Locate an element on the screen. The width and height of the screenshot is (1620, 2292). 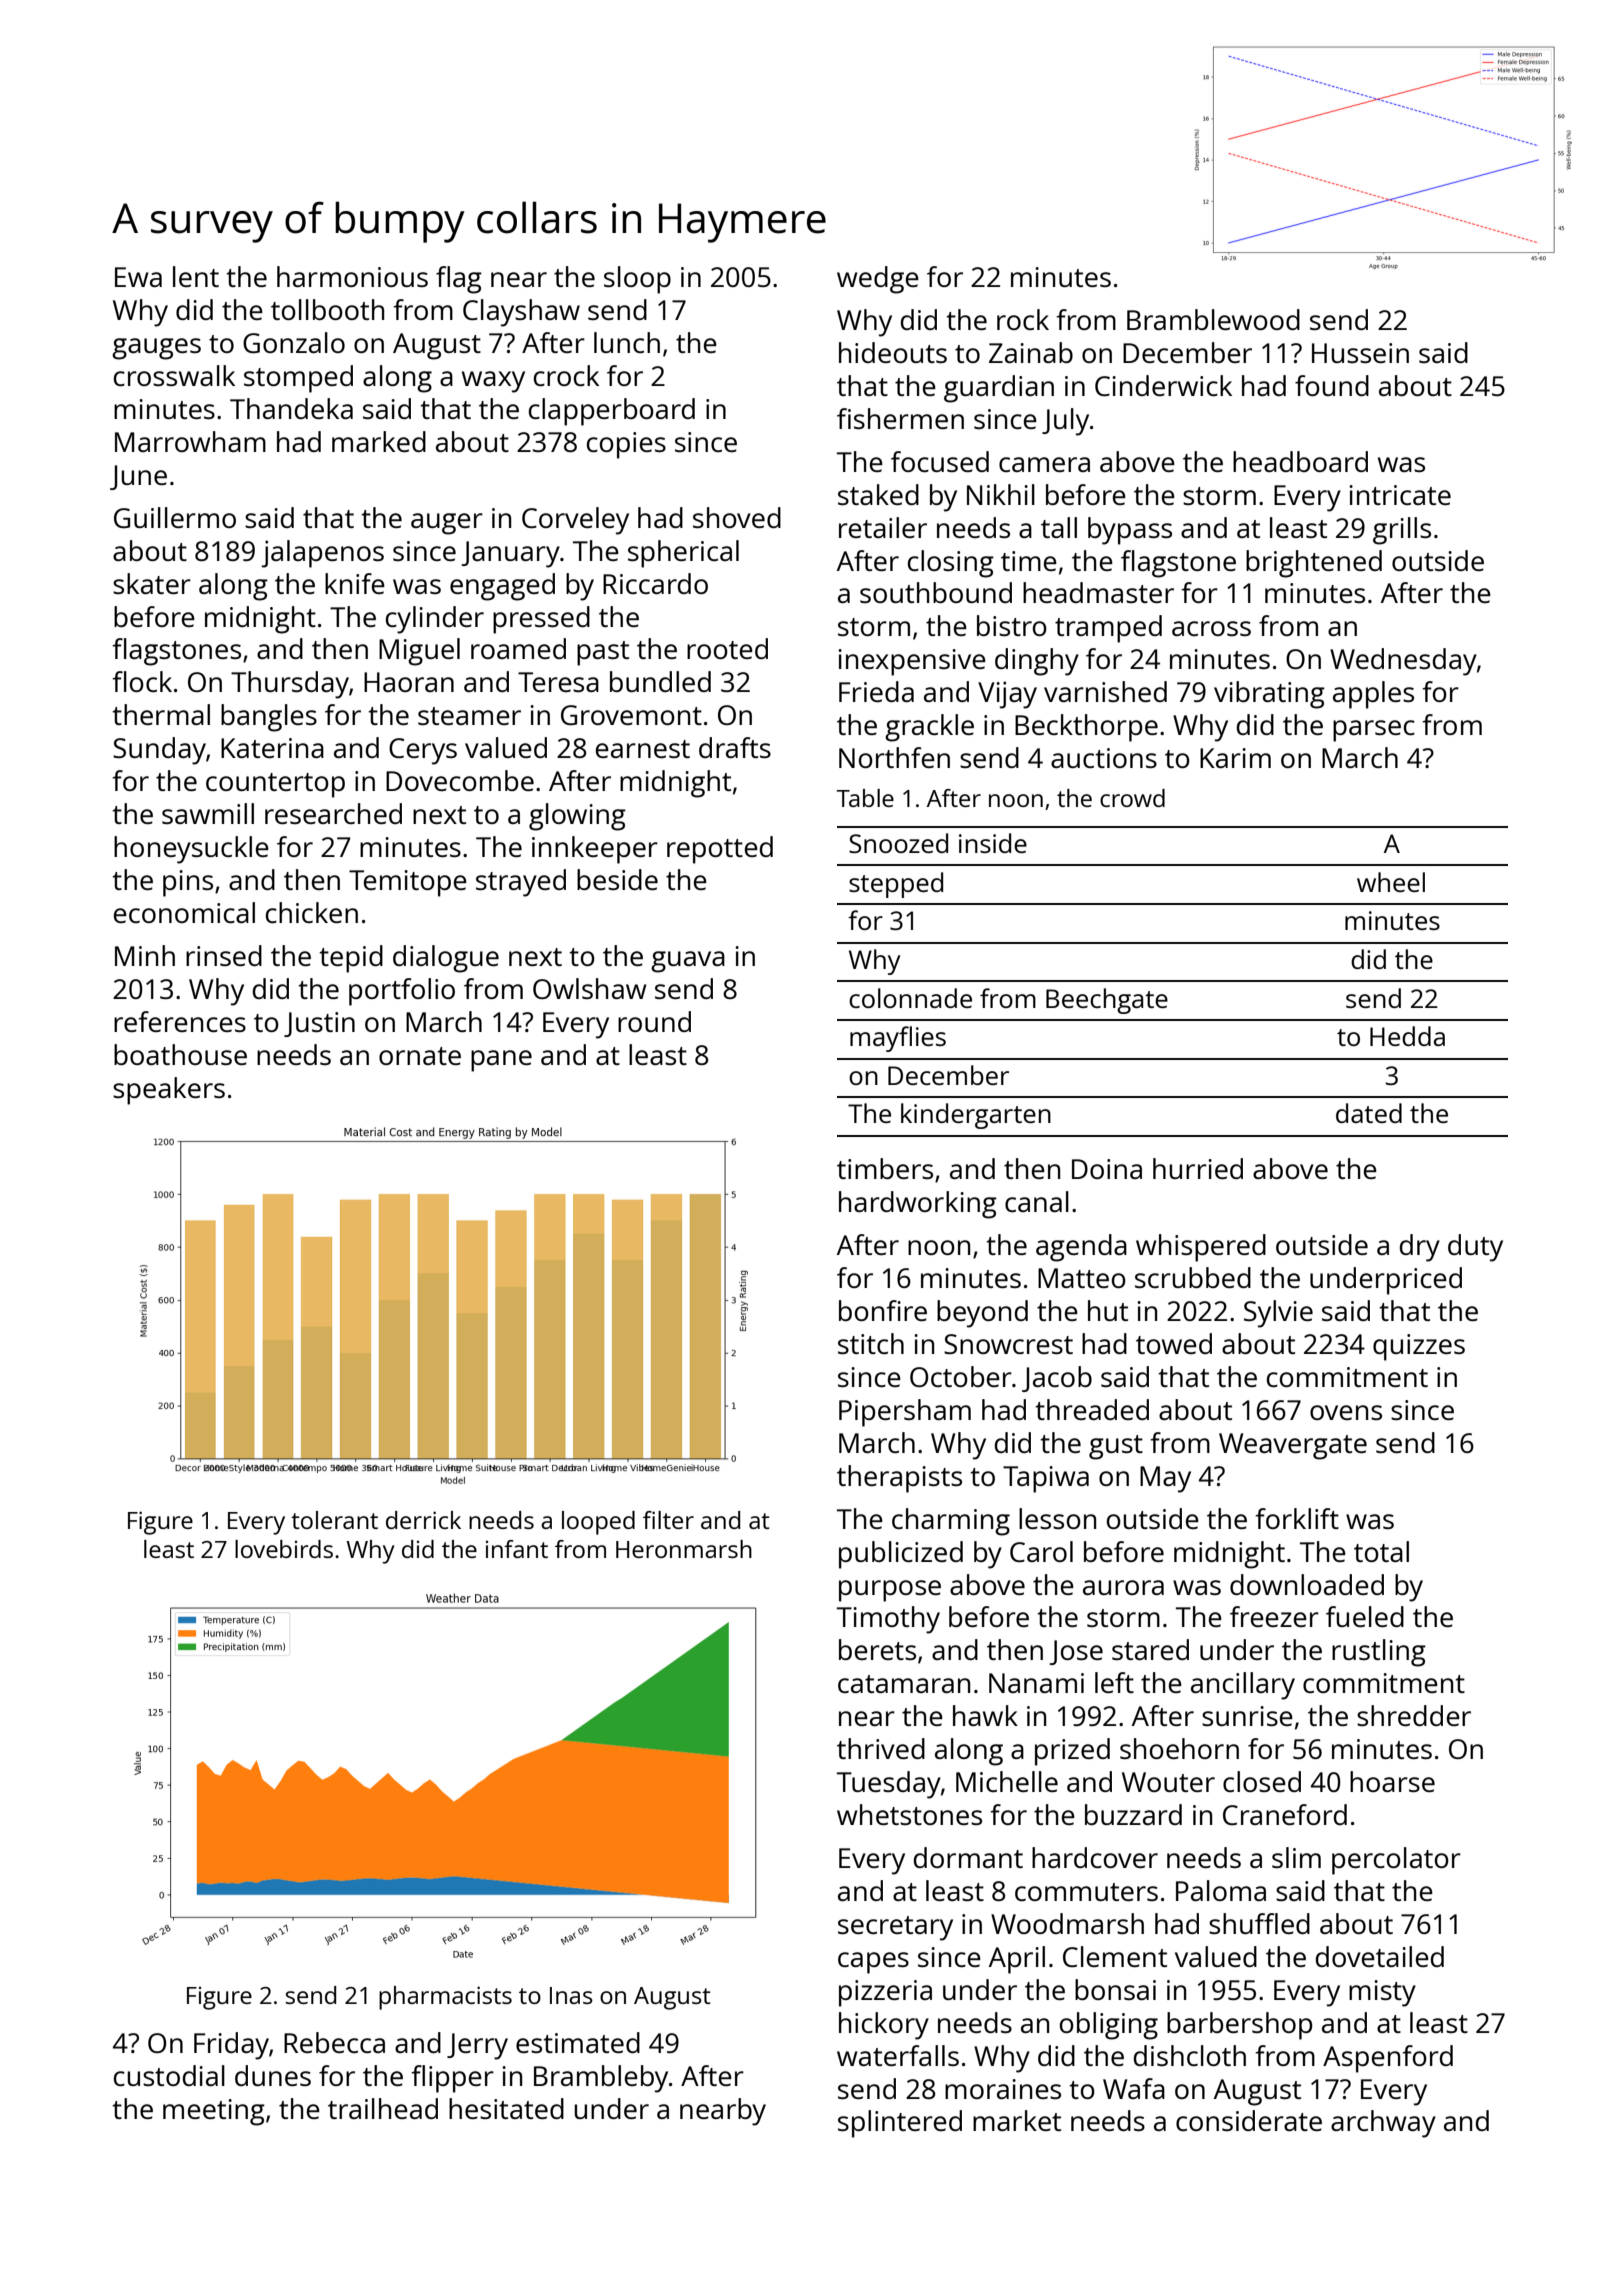
Bramblewood is located at coordinates (1213, 319).
